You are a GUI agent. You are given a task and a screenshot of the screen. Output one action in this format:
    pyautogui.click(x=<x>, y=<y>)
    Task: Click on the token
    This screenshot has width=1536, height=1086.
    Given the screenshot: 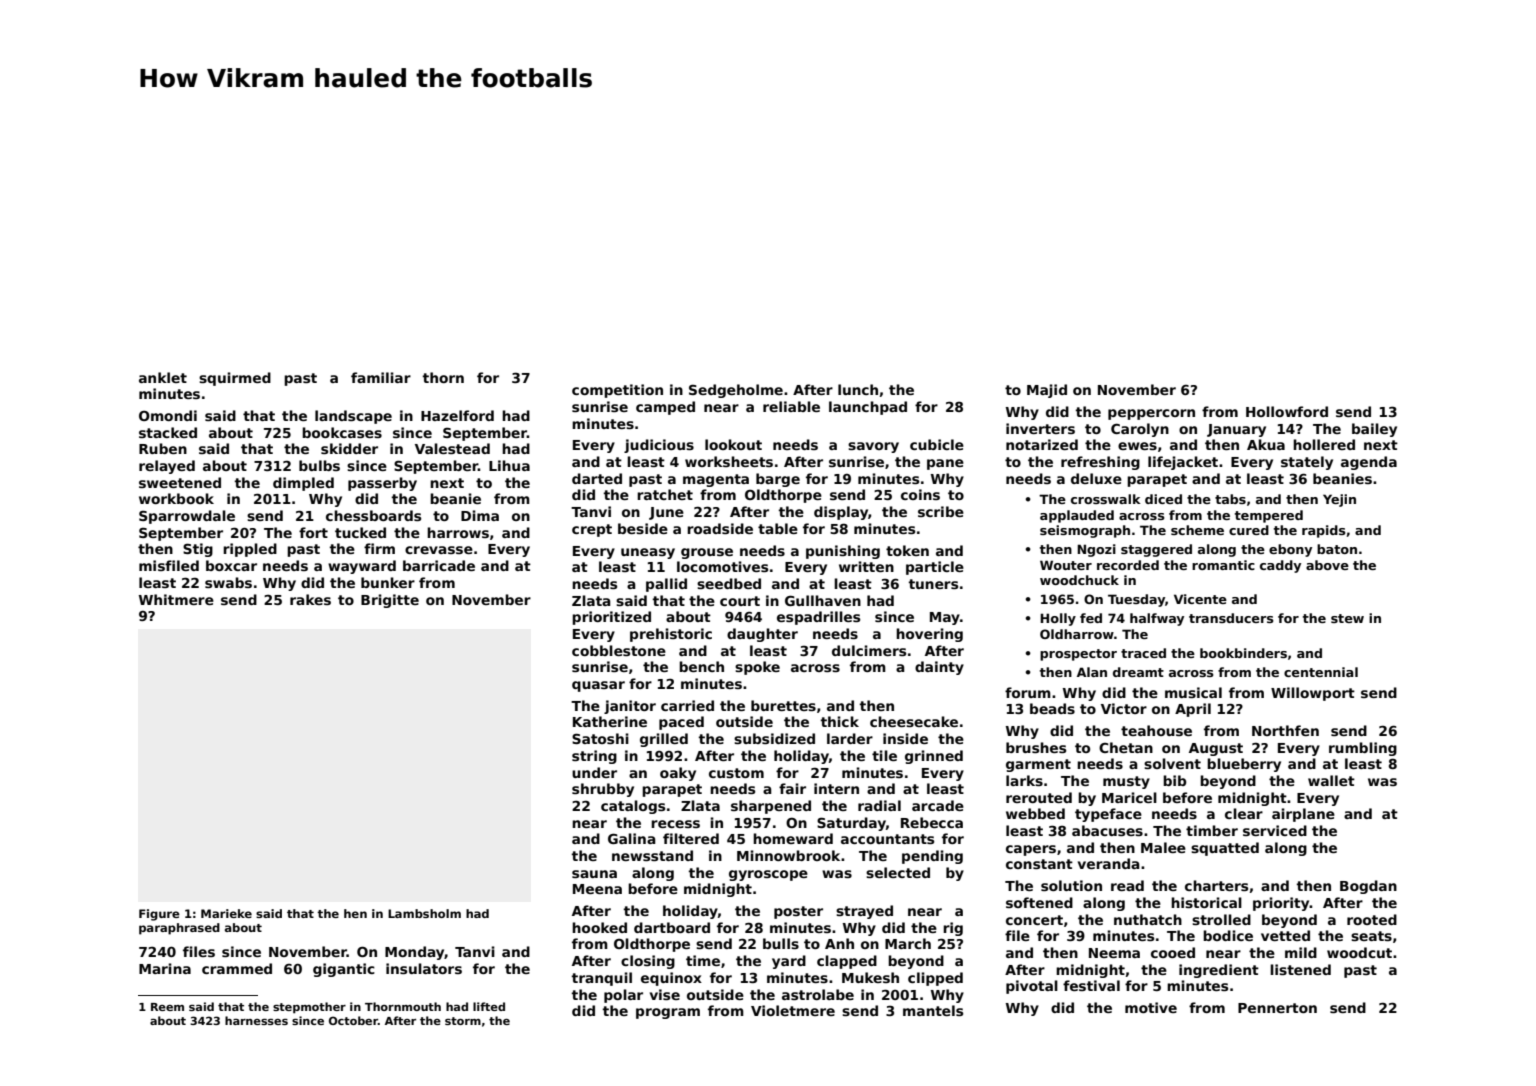 What is the action you would take?
    pyautogui.click(x=907, y=550)
